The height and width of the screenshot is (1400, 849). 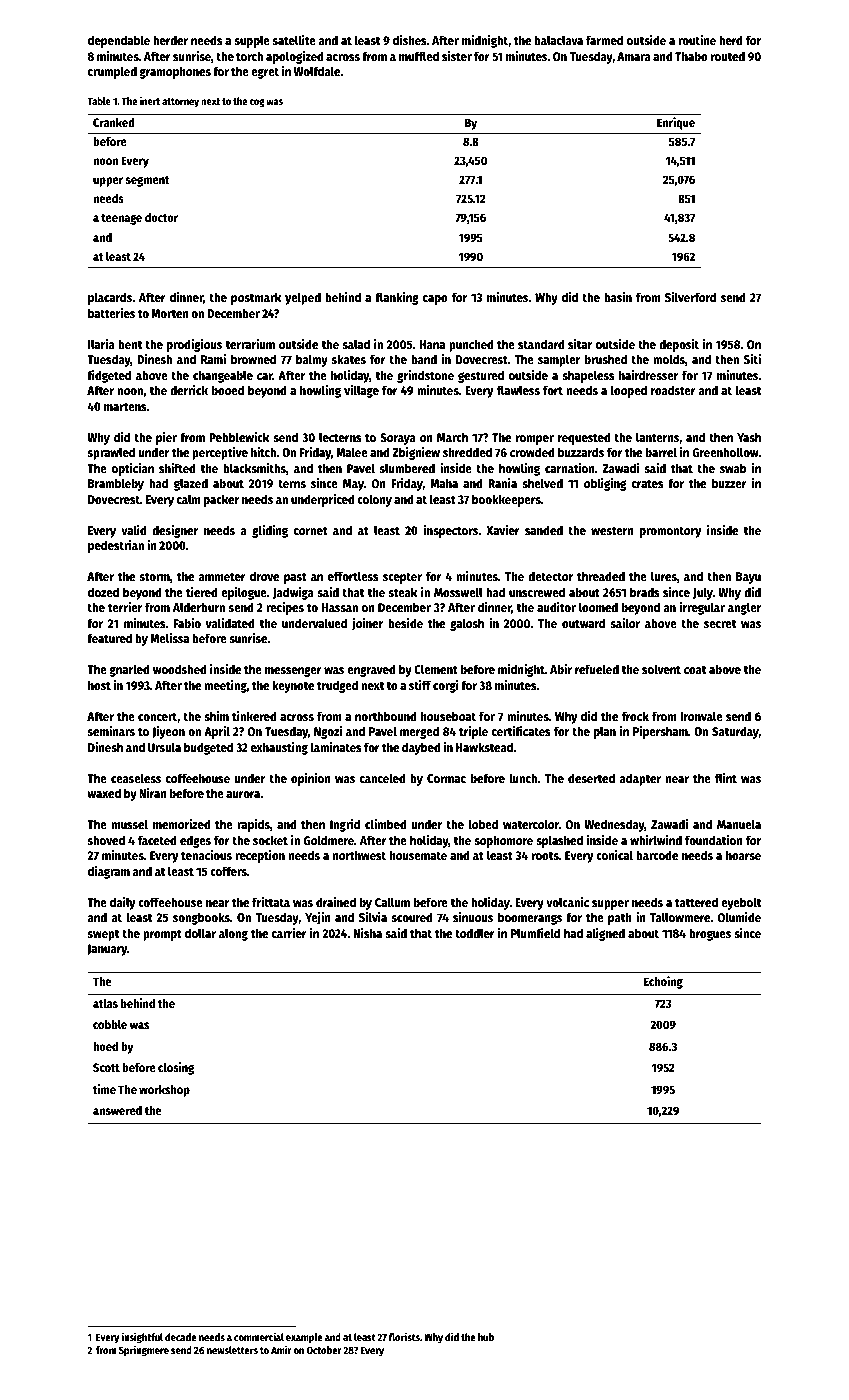 I want to click on muffled, so click(x=419, y=56).
